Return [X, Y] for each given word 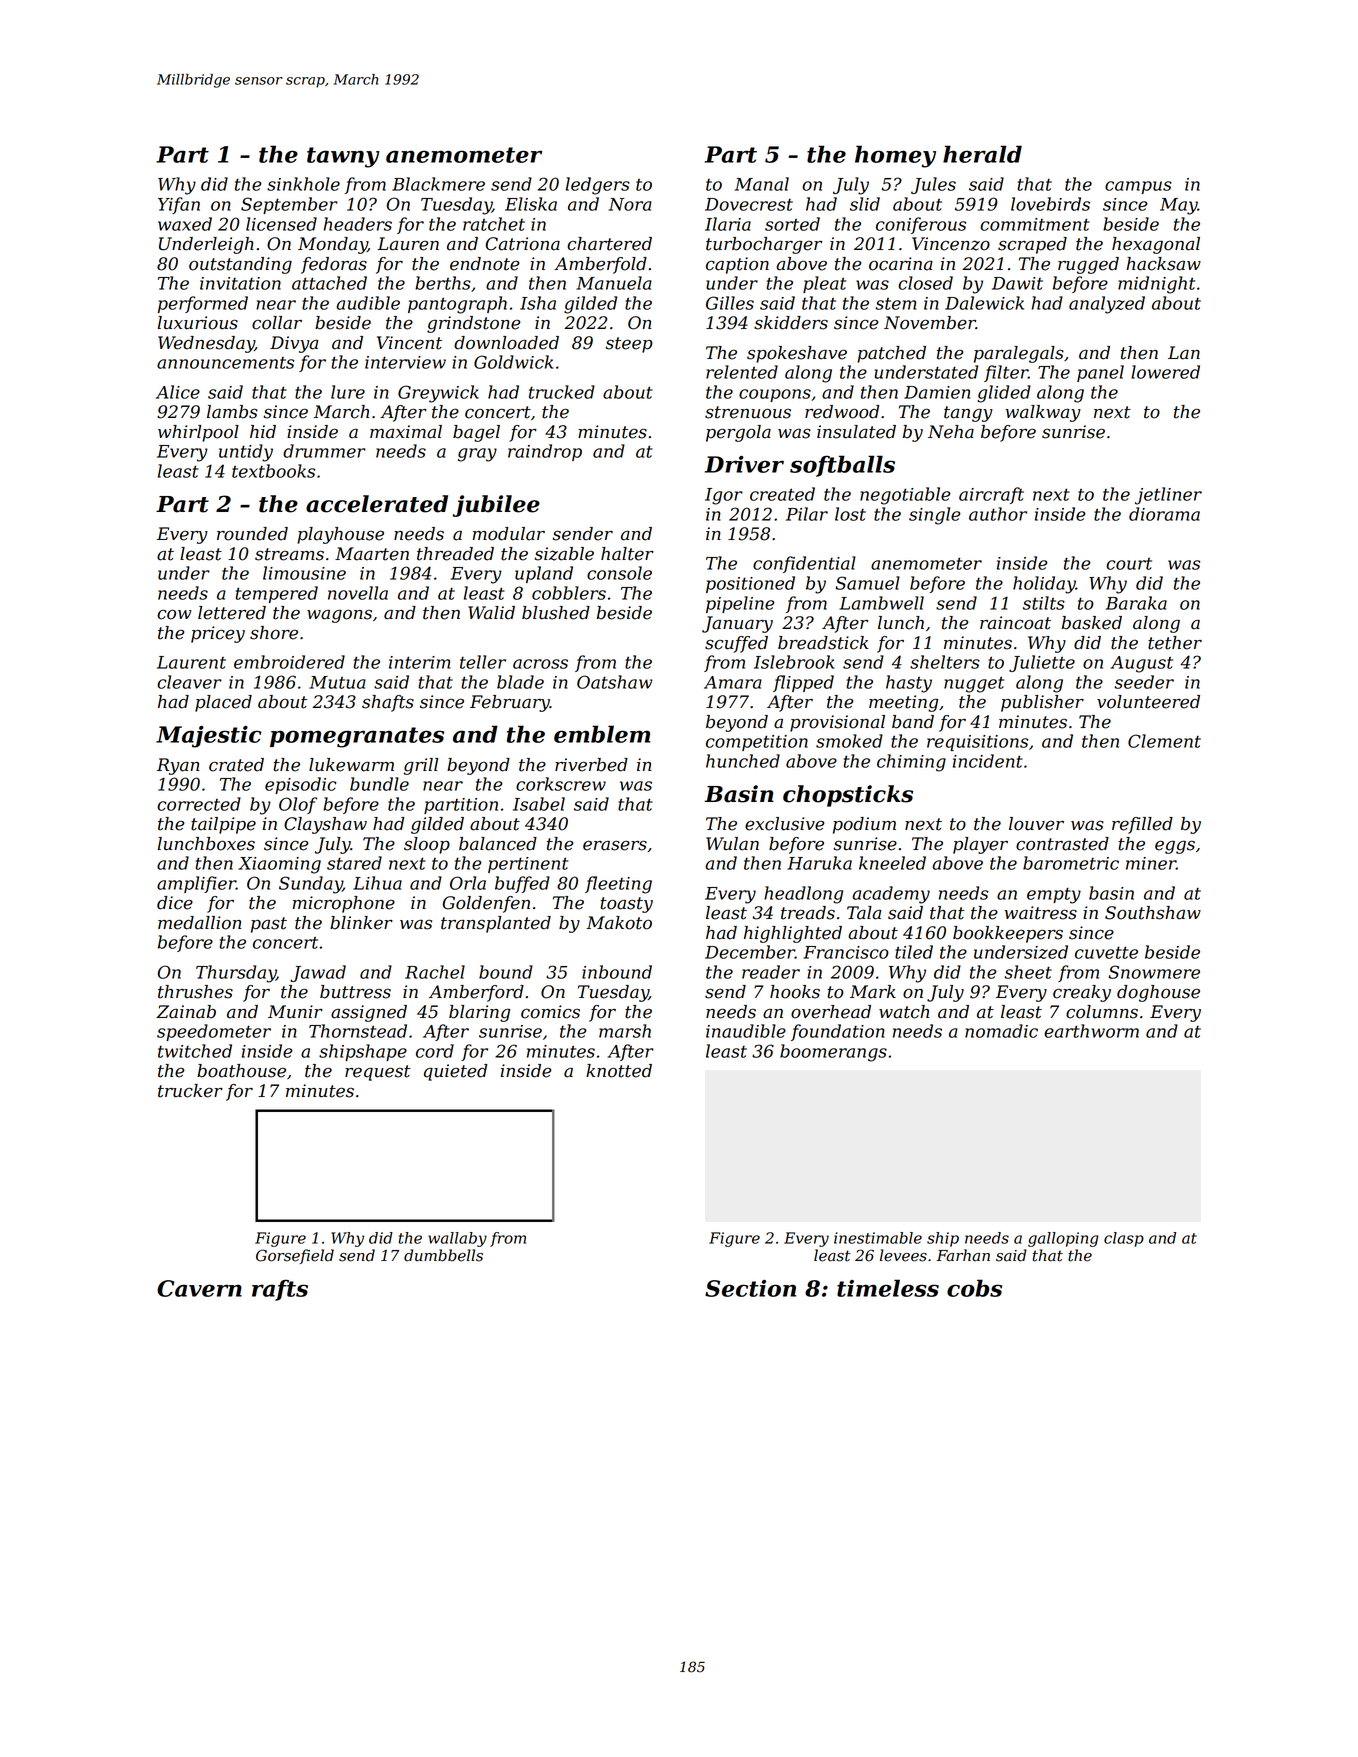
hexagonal [1156, 245]
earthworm [1091, 1031]
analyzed [1107, 305]
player [980, 845]
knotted [619, 1071]
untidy [246, 453]
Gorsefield [295, 1256]
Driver [744, 464]
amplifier [196, 884]
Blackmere [438, 184]
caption [737, 265]
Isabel [539, 804]
